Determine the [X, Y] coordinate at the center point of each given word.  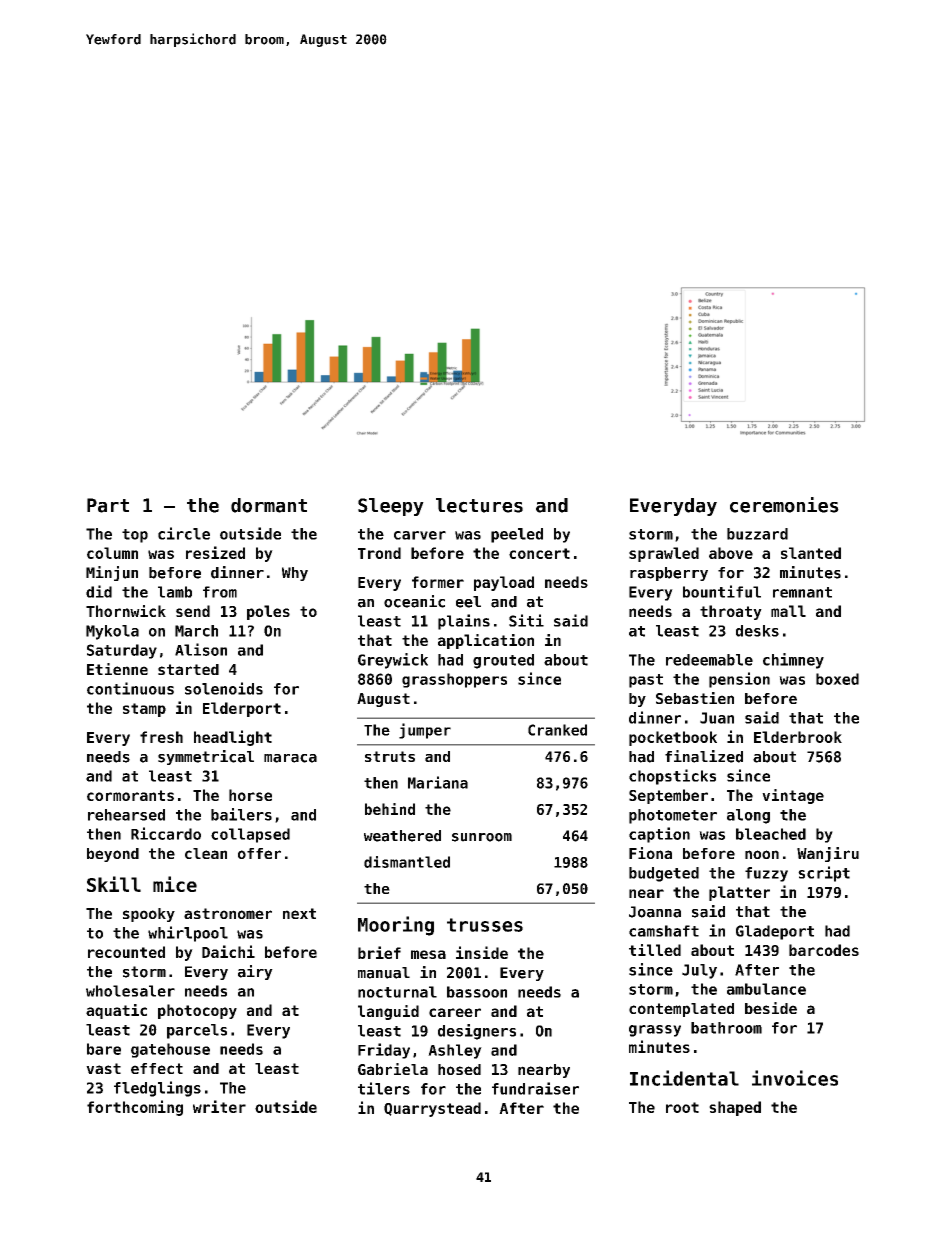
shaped [735, 1108]
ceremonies [784, 505]
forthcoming [135, 1108]
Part [108, 505]
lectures [479, 505]
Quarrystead [432, 1109]
